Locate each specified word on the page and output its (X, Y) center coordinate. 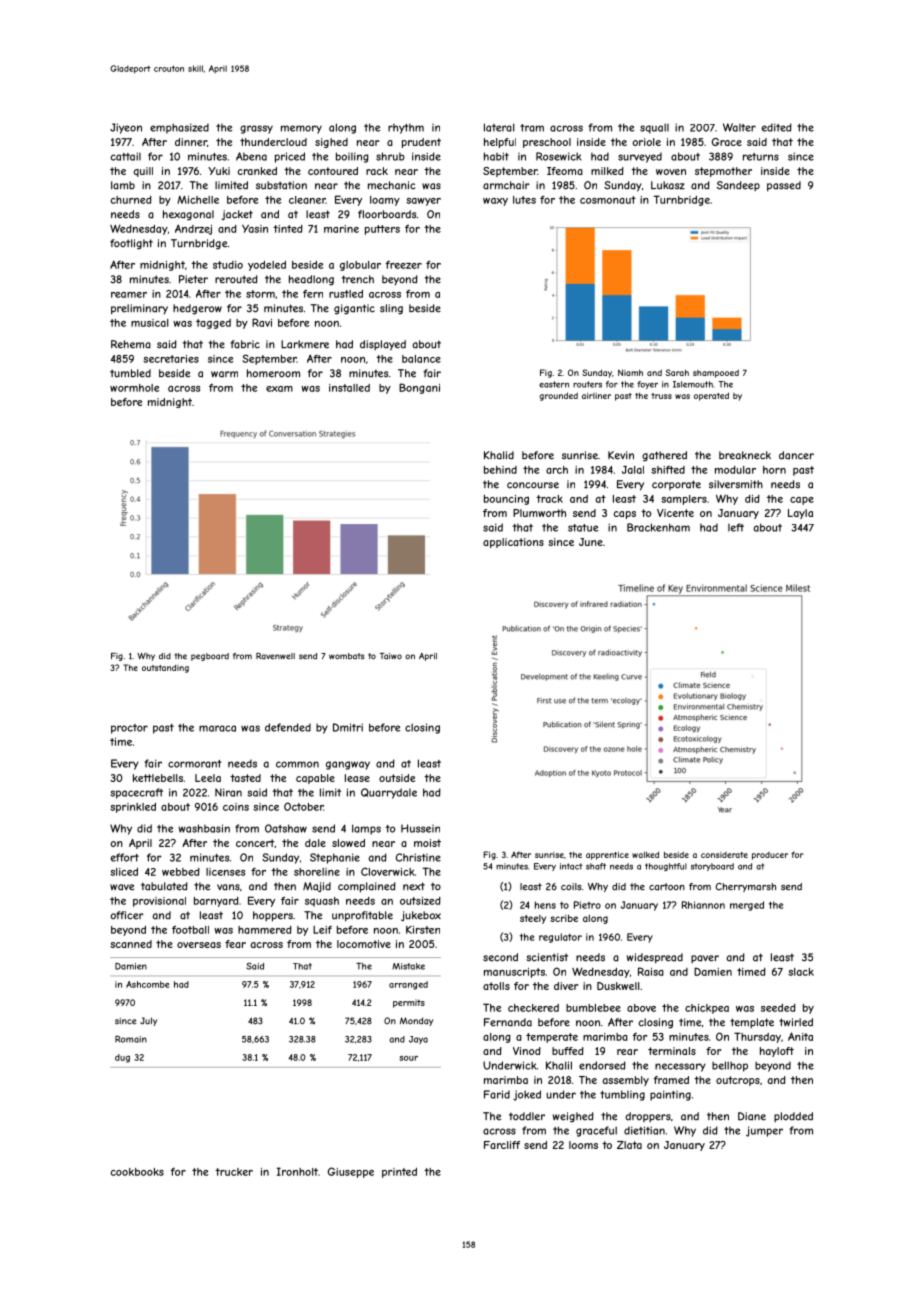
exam (279, 389)
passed (784, 186)
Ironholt (297, 1171)
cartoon (667, 887)
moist (427, 843)
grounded (558, 396)
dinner (191, 142)
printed (399, 1173)
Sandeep (738, 186)
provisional (159, 902)
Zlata (629, 1145)
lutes (524, 200)
